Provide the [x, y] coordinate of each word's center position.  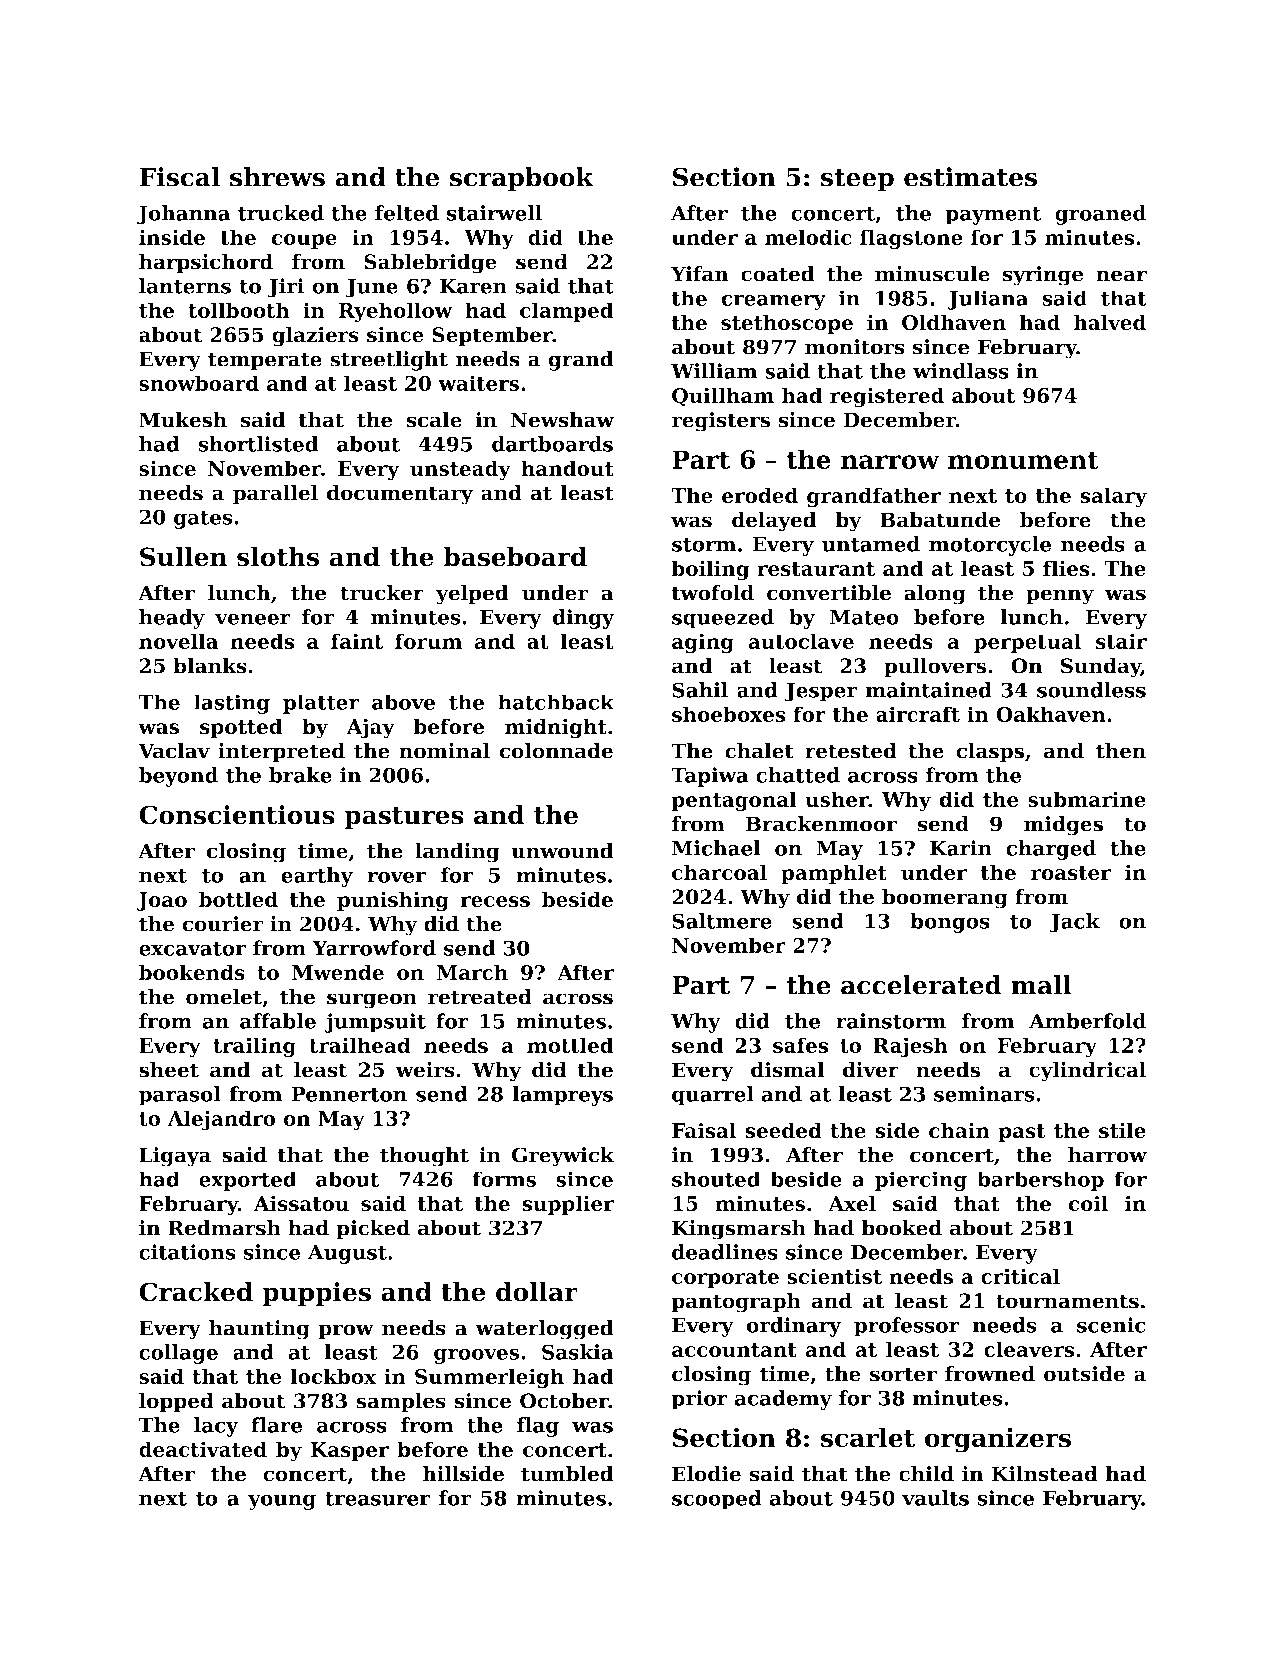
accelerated [921, 985]
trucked [281, 213]
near [1121, 276]
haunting [259, 1330]
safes [801, 1045]
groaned [1100, 215]
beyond [178, 777]
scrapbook [522, 179]
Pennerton [349, 1094]
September [492, 336]
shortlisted [258, 444]
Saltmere [722, 921]
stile [1122, 1130]
